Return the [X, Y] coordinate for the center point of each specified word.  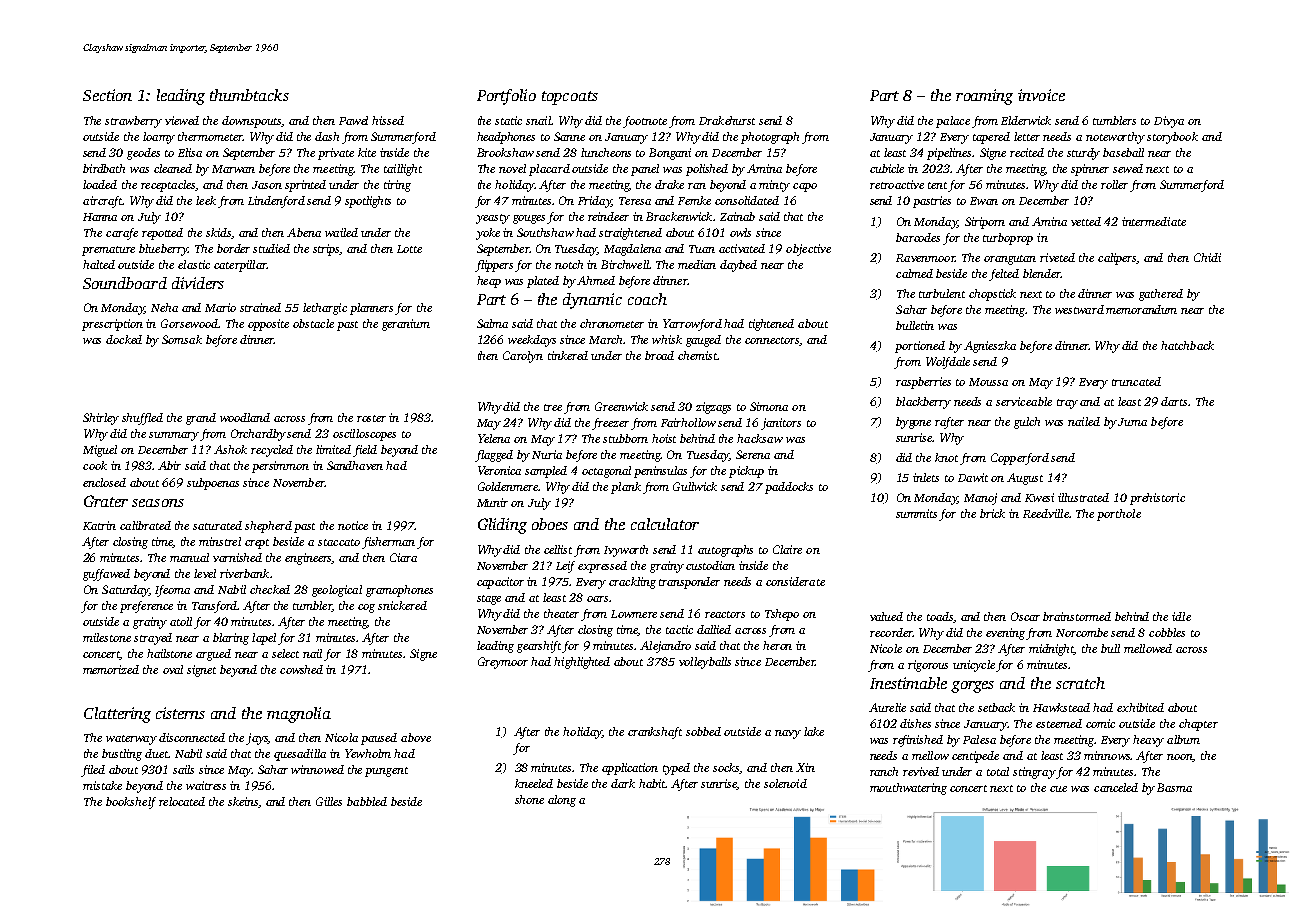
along [562, 801]
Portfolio [506, 97]
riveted [1057, 257]
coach [647, 299]
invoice [1041, 95]
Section [107, 95]
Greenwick [621, 406]
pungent [386, 772]
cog [366, 608]
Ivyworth [626, 551]
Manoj [980, 499]
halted [99, 264]
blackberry [923, 403]
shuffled [142, 419]
